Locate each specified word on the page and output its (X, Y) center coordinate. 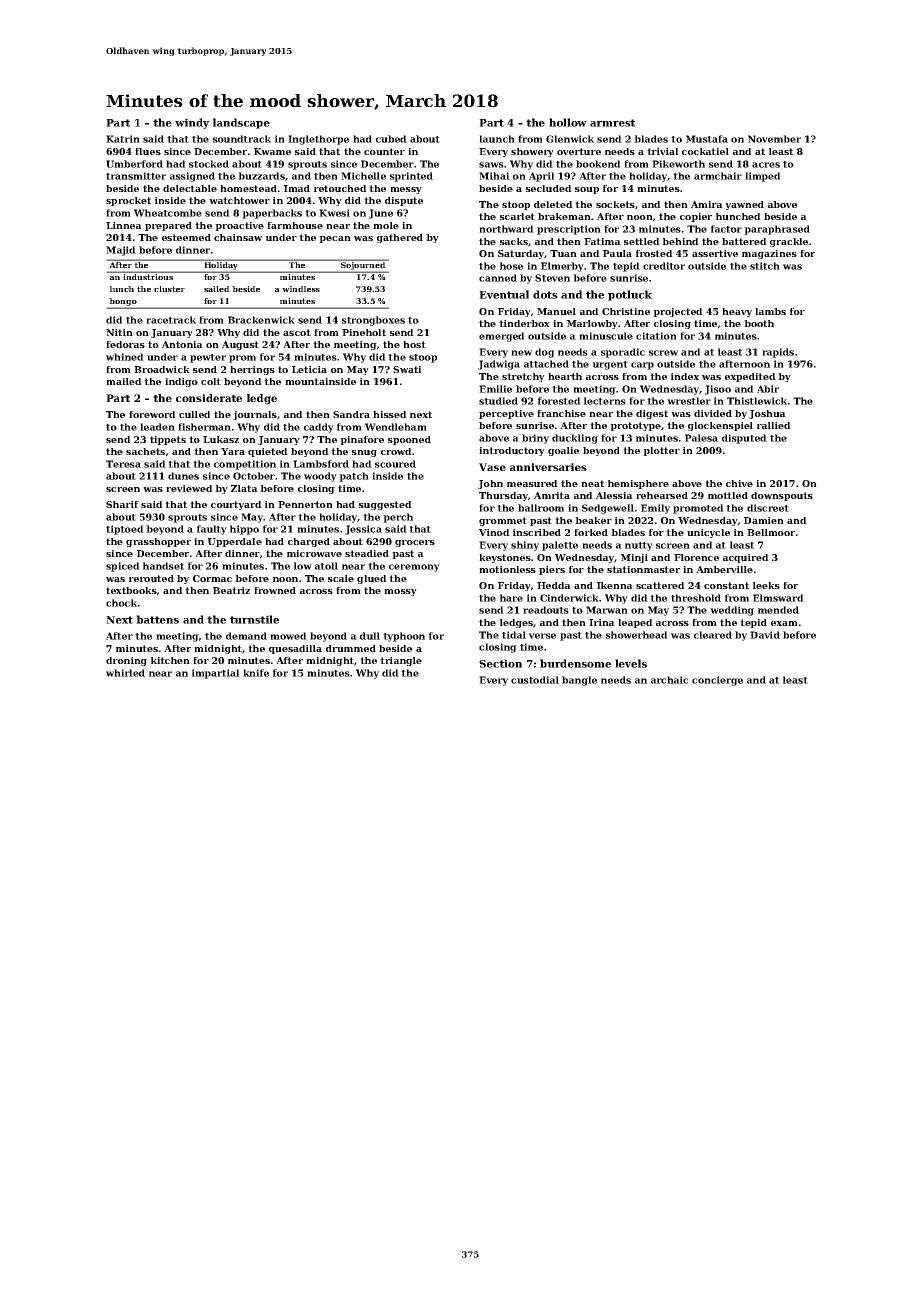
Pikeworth (678, 164)
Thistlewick (757, 401)
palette (560, 546)
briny (535, 439)
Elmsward (778, 598)
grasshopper (158, 542)
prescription (569, 230)
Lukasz (221, 439)
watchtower (239, 200)
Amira (707, 204)
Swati (407, 369)
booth (759, 323)
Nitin (119, 332)
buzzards (261, 176)
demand (246, 636)
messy (406, 190)
